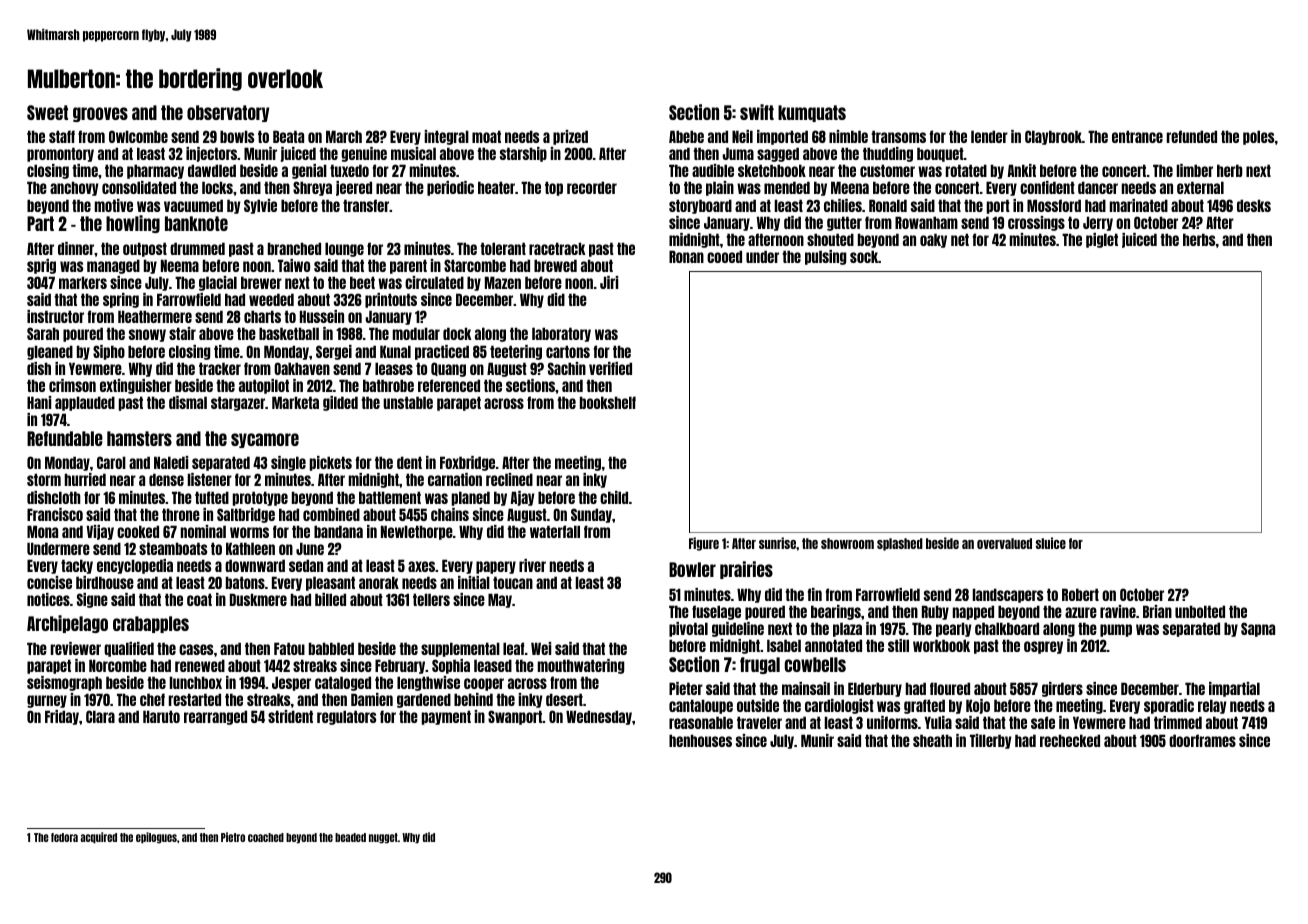 The height and width of the screenshot is (924, 1308). I want to click on mended, so click(787, 187).
